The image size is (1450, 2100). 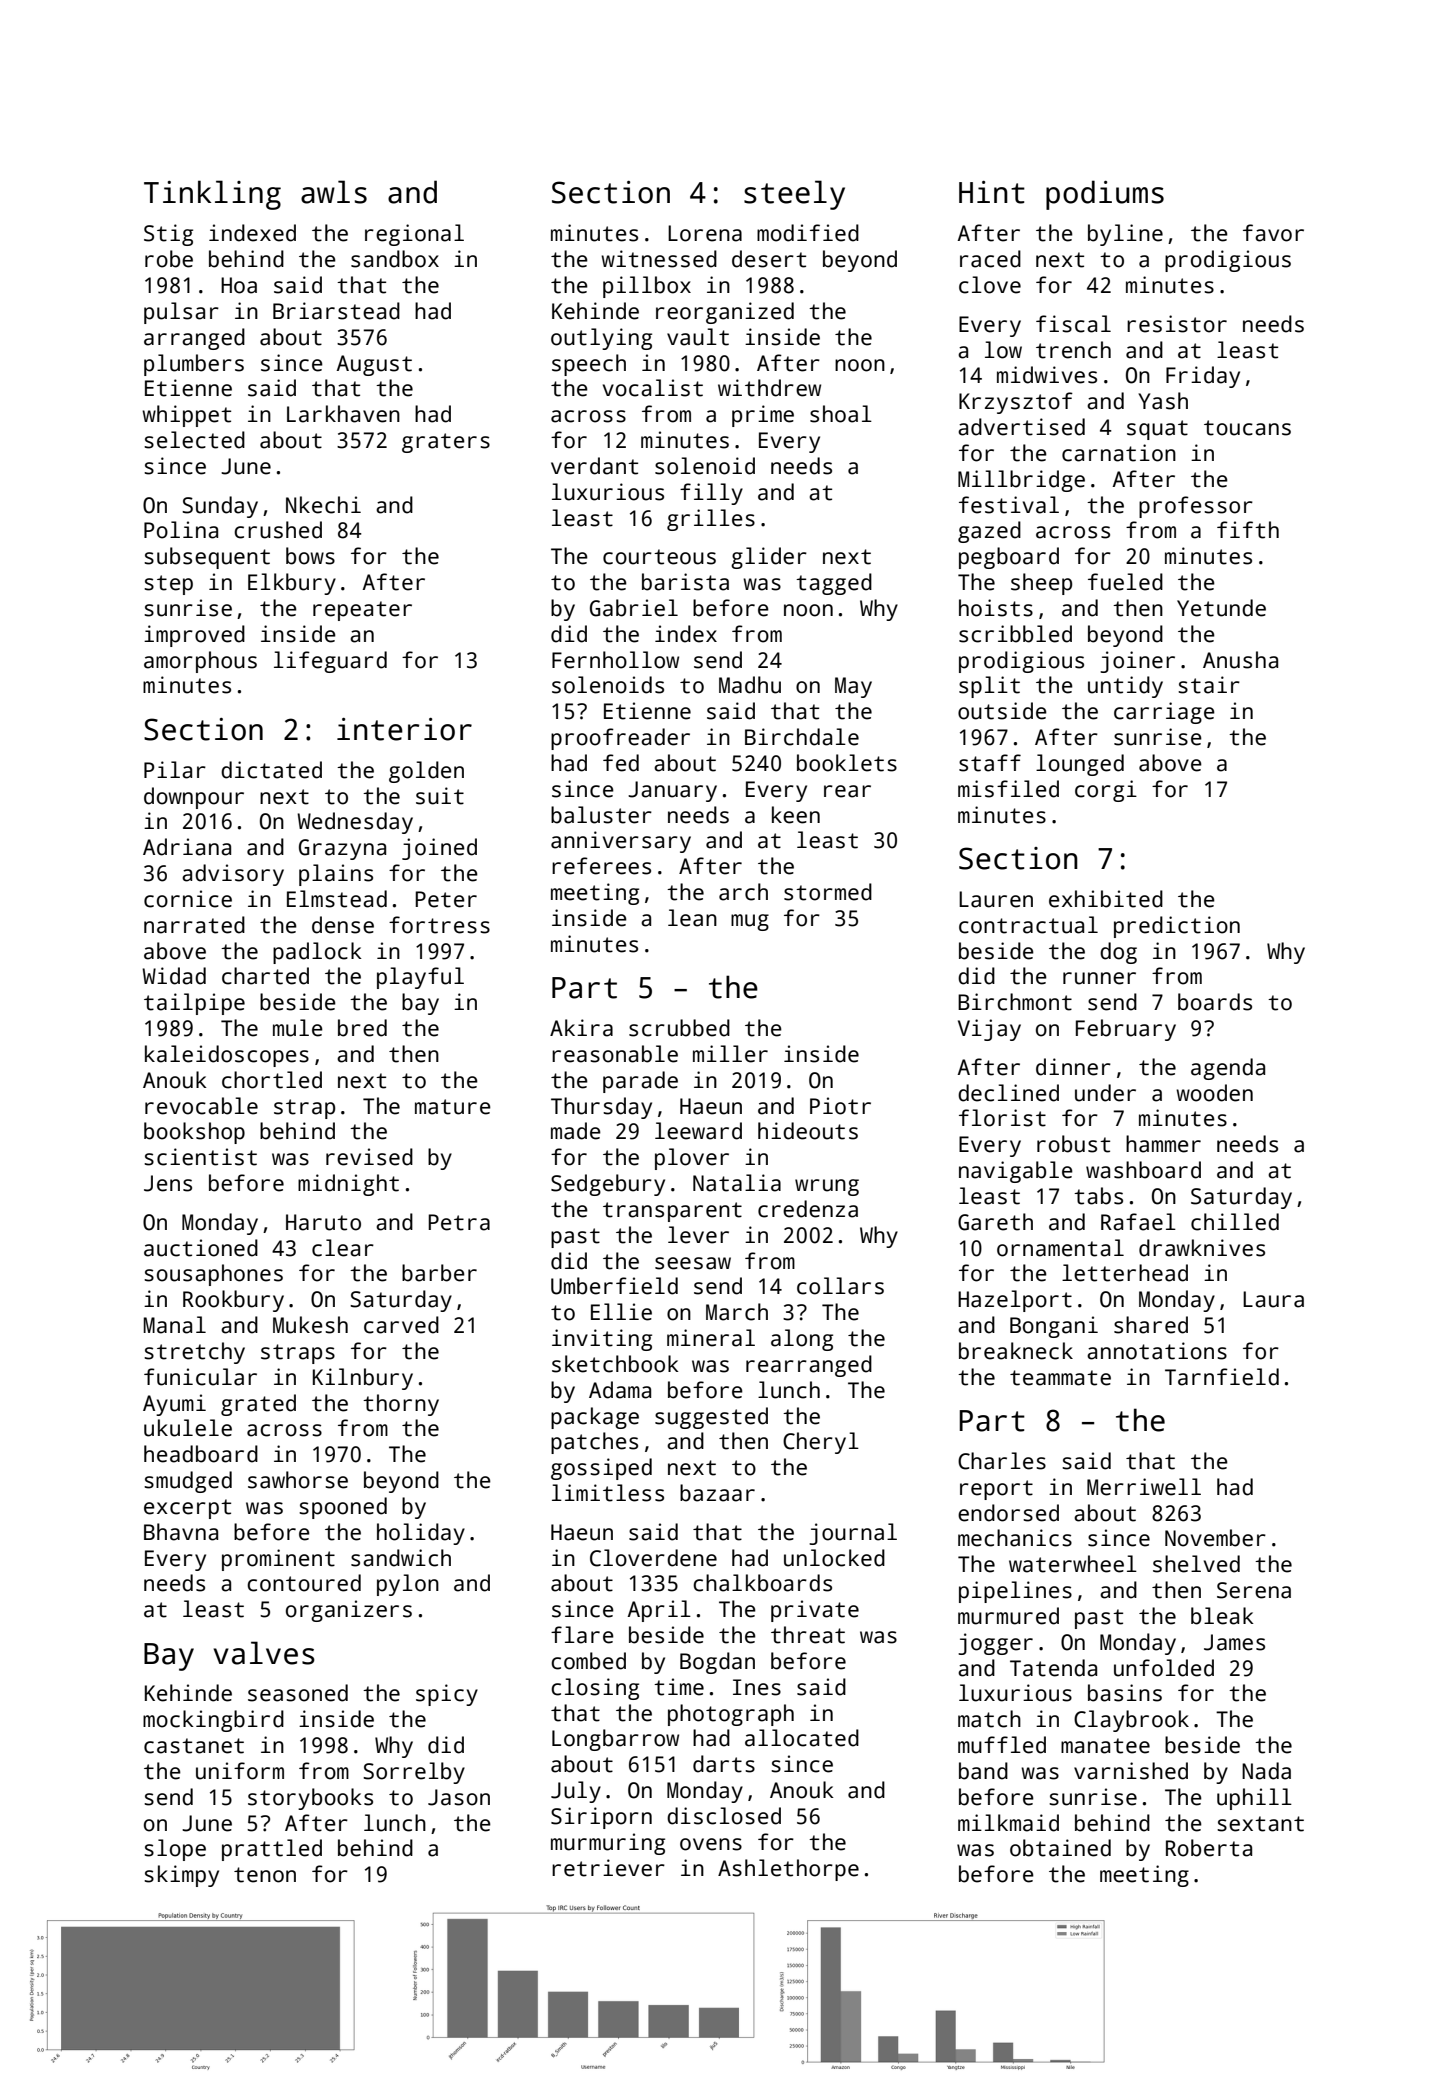 What do you see at coordinates (362, 1028) in the screenshot?
I see `bred` at bounding box center [362, 1028].
